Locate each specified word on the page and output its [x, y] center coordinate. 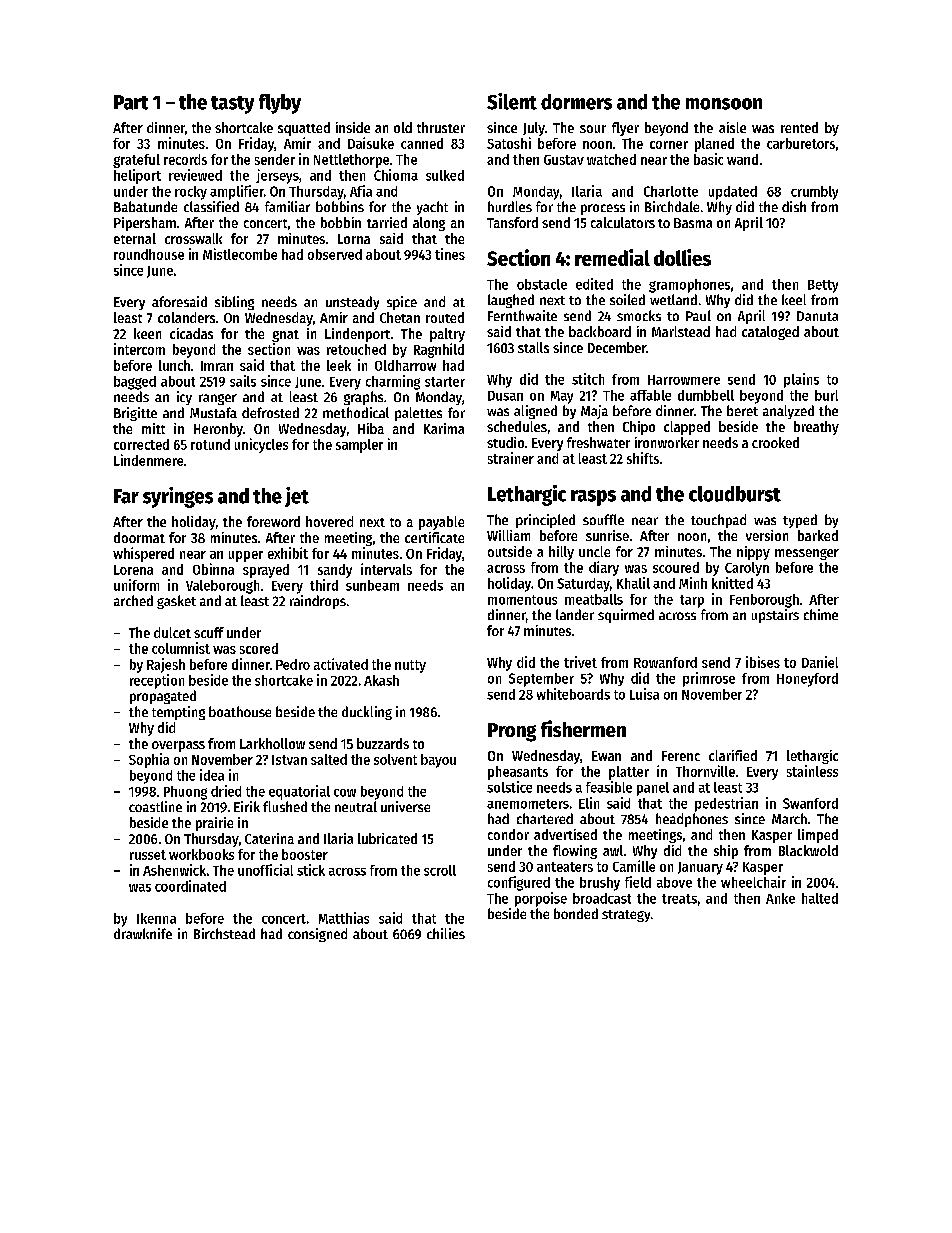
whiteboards [573, 694]
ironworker [667, 442]
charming [393, 382]
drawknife [143, 933]
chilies [446, 933]
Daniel [820, 662]
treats [679, 899]
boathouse [240, 711]
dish [794, 206]
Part [131, 102]
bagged [135, 383]
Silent [512, 101]
